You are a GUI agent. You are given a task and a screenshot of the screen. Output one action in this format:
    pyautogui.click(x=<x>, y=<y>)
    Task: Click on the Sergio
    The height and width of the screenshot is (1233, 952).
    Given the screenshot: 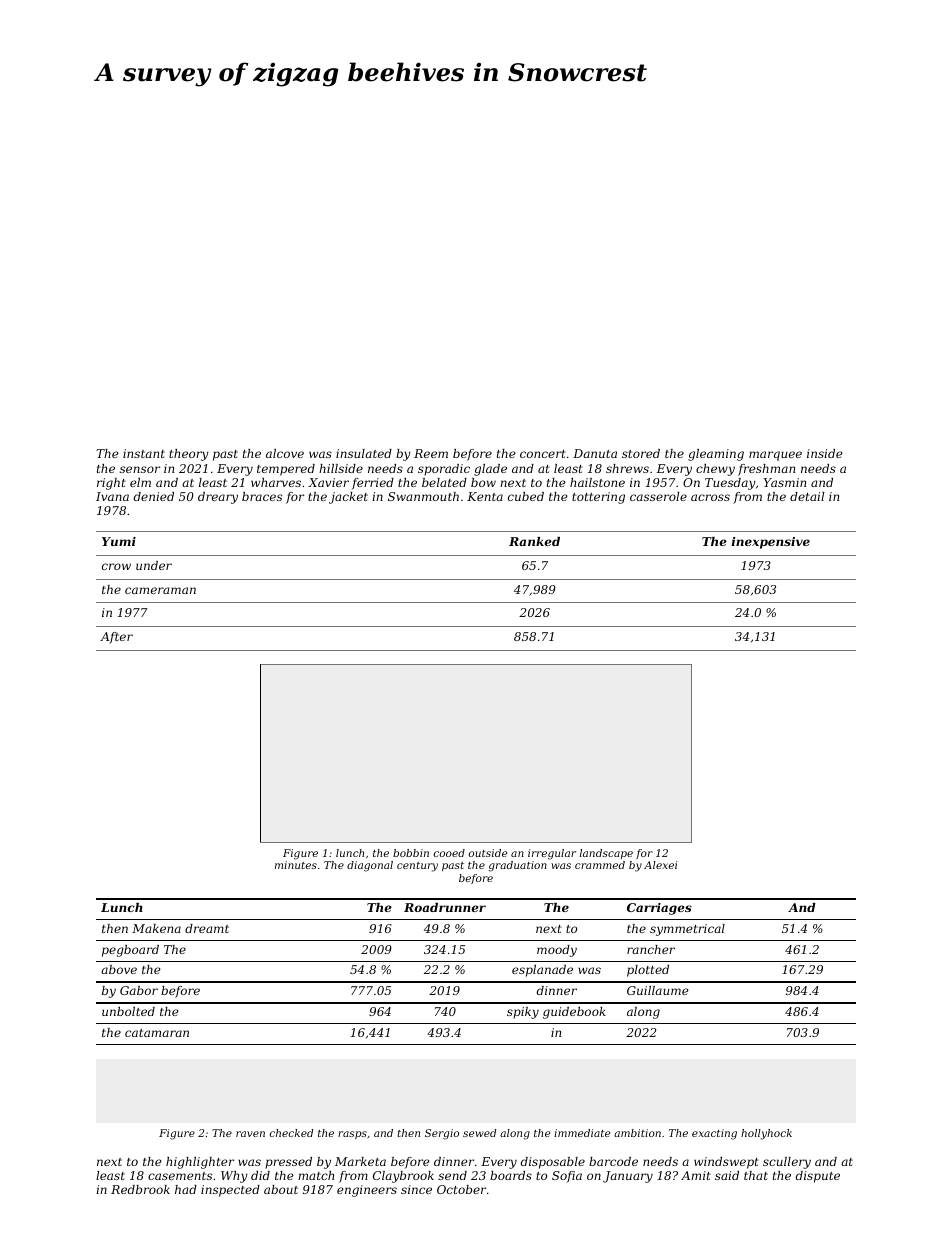 What is the action you would take?
    pyautogui.click(x=442, y=1134)
